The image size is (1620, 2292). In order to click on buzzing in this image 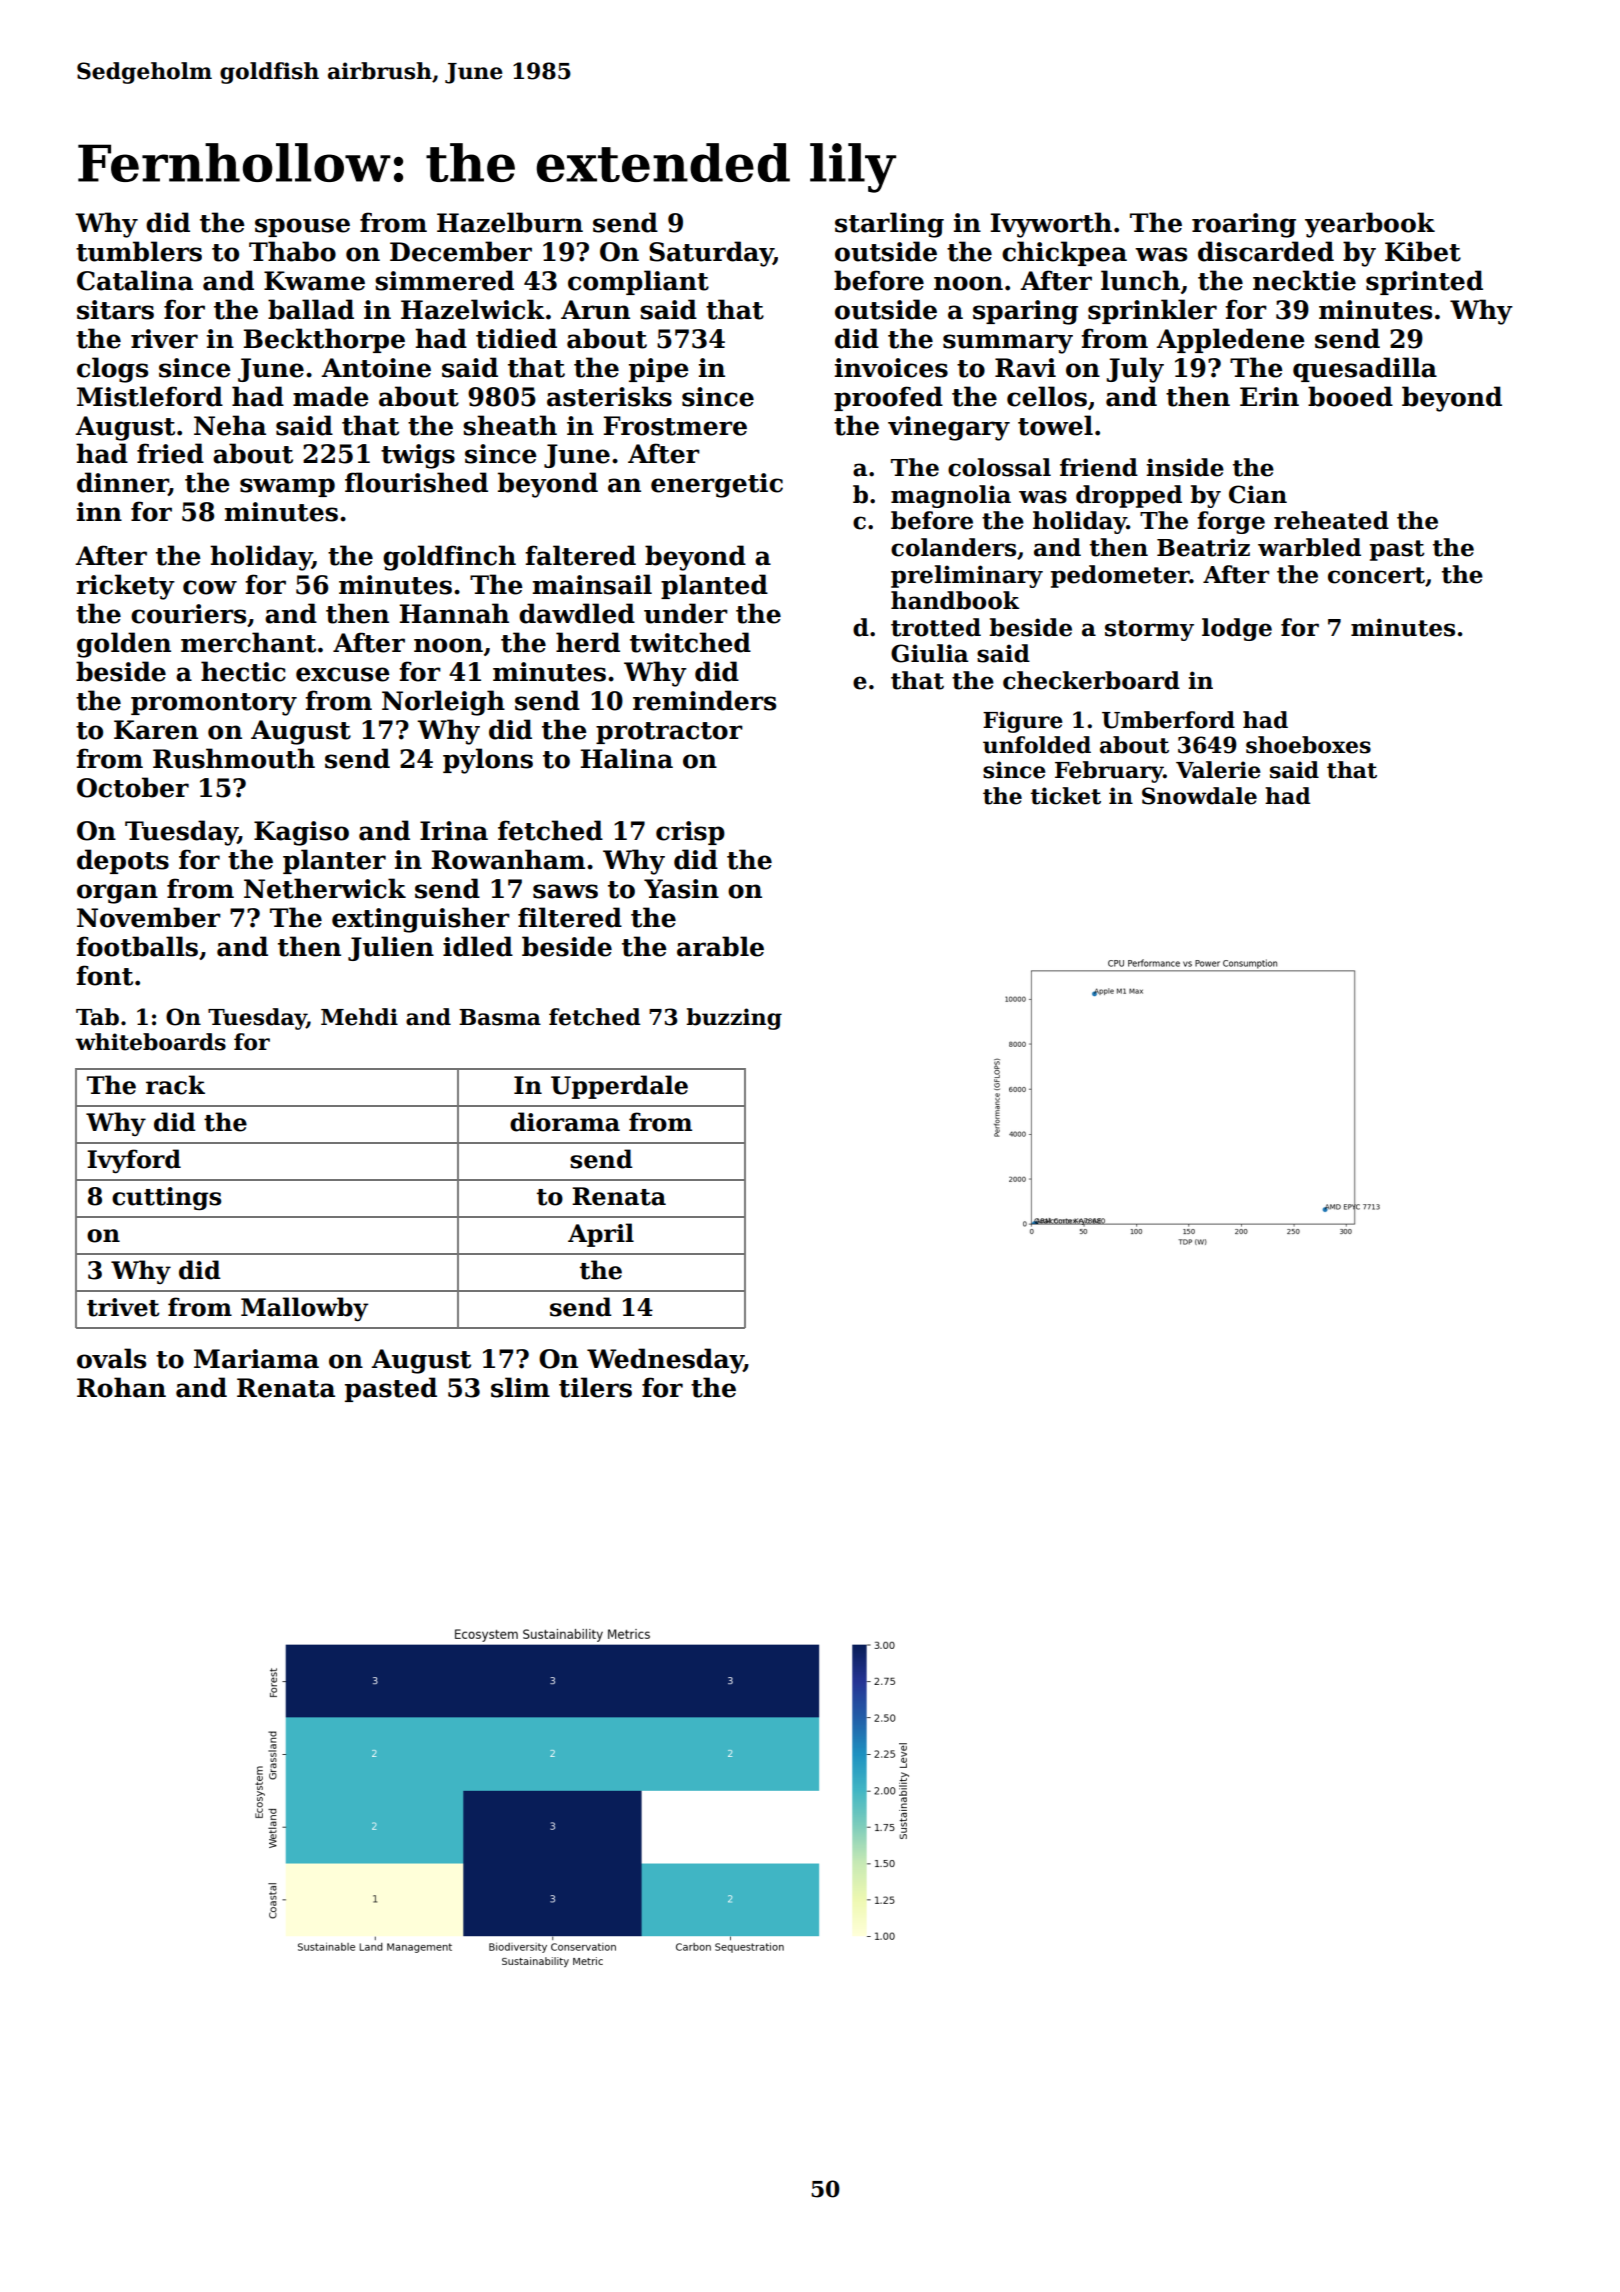, I will do `click(734, 1019)`.
